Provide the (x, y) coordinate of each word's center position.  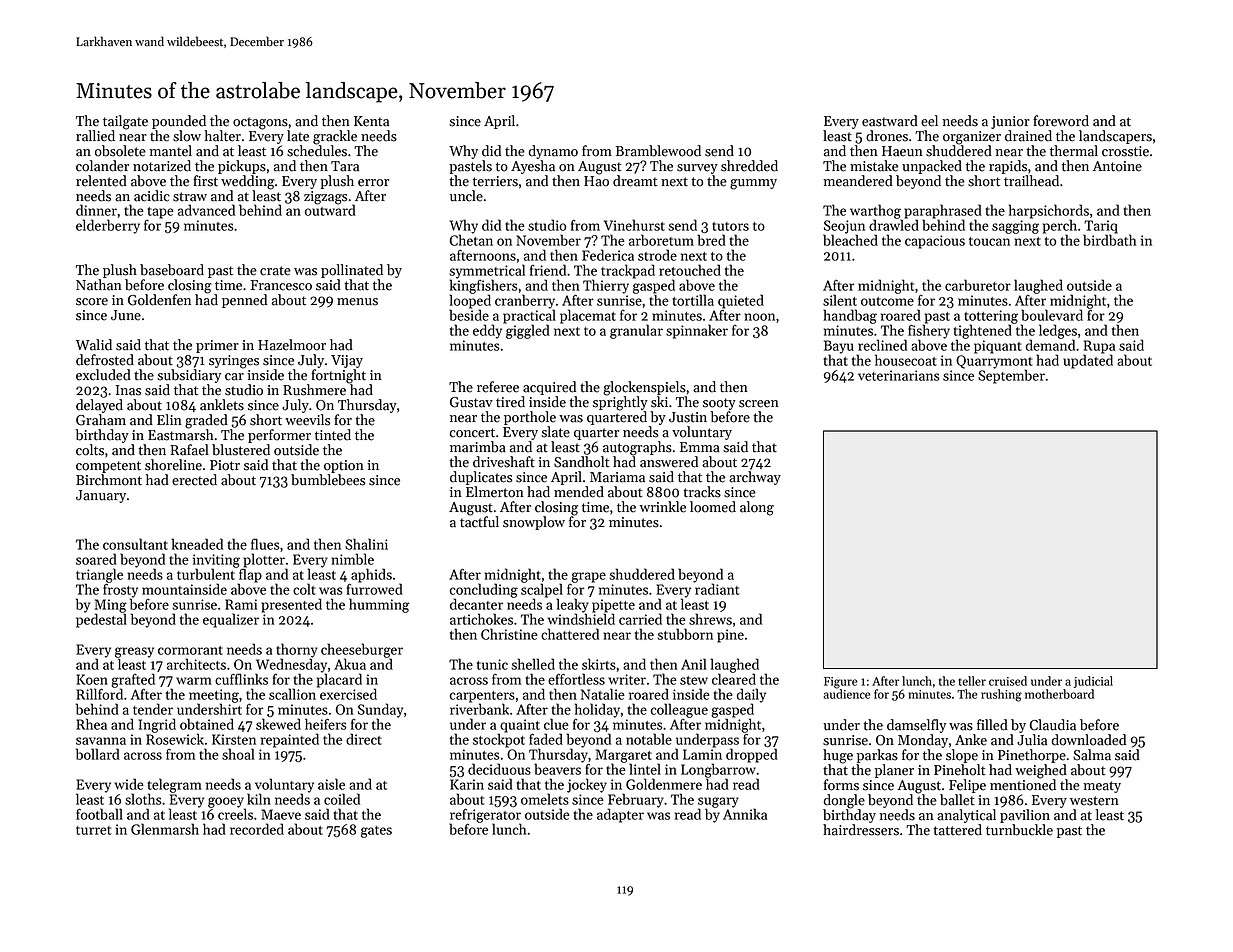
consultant (135, 544)
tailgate (125, 122)
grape (588, 577)
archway (755, 478)
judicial (1093, 682)
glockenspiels (644, 388)
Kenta (371, 121)
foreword (1061, 121)
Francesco (281, 285)
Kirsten (234, 739)
